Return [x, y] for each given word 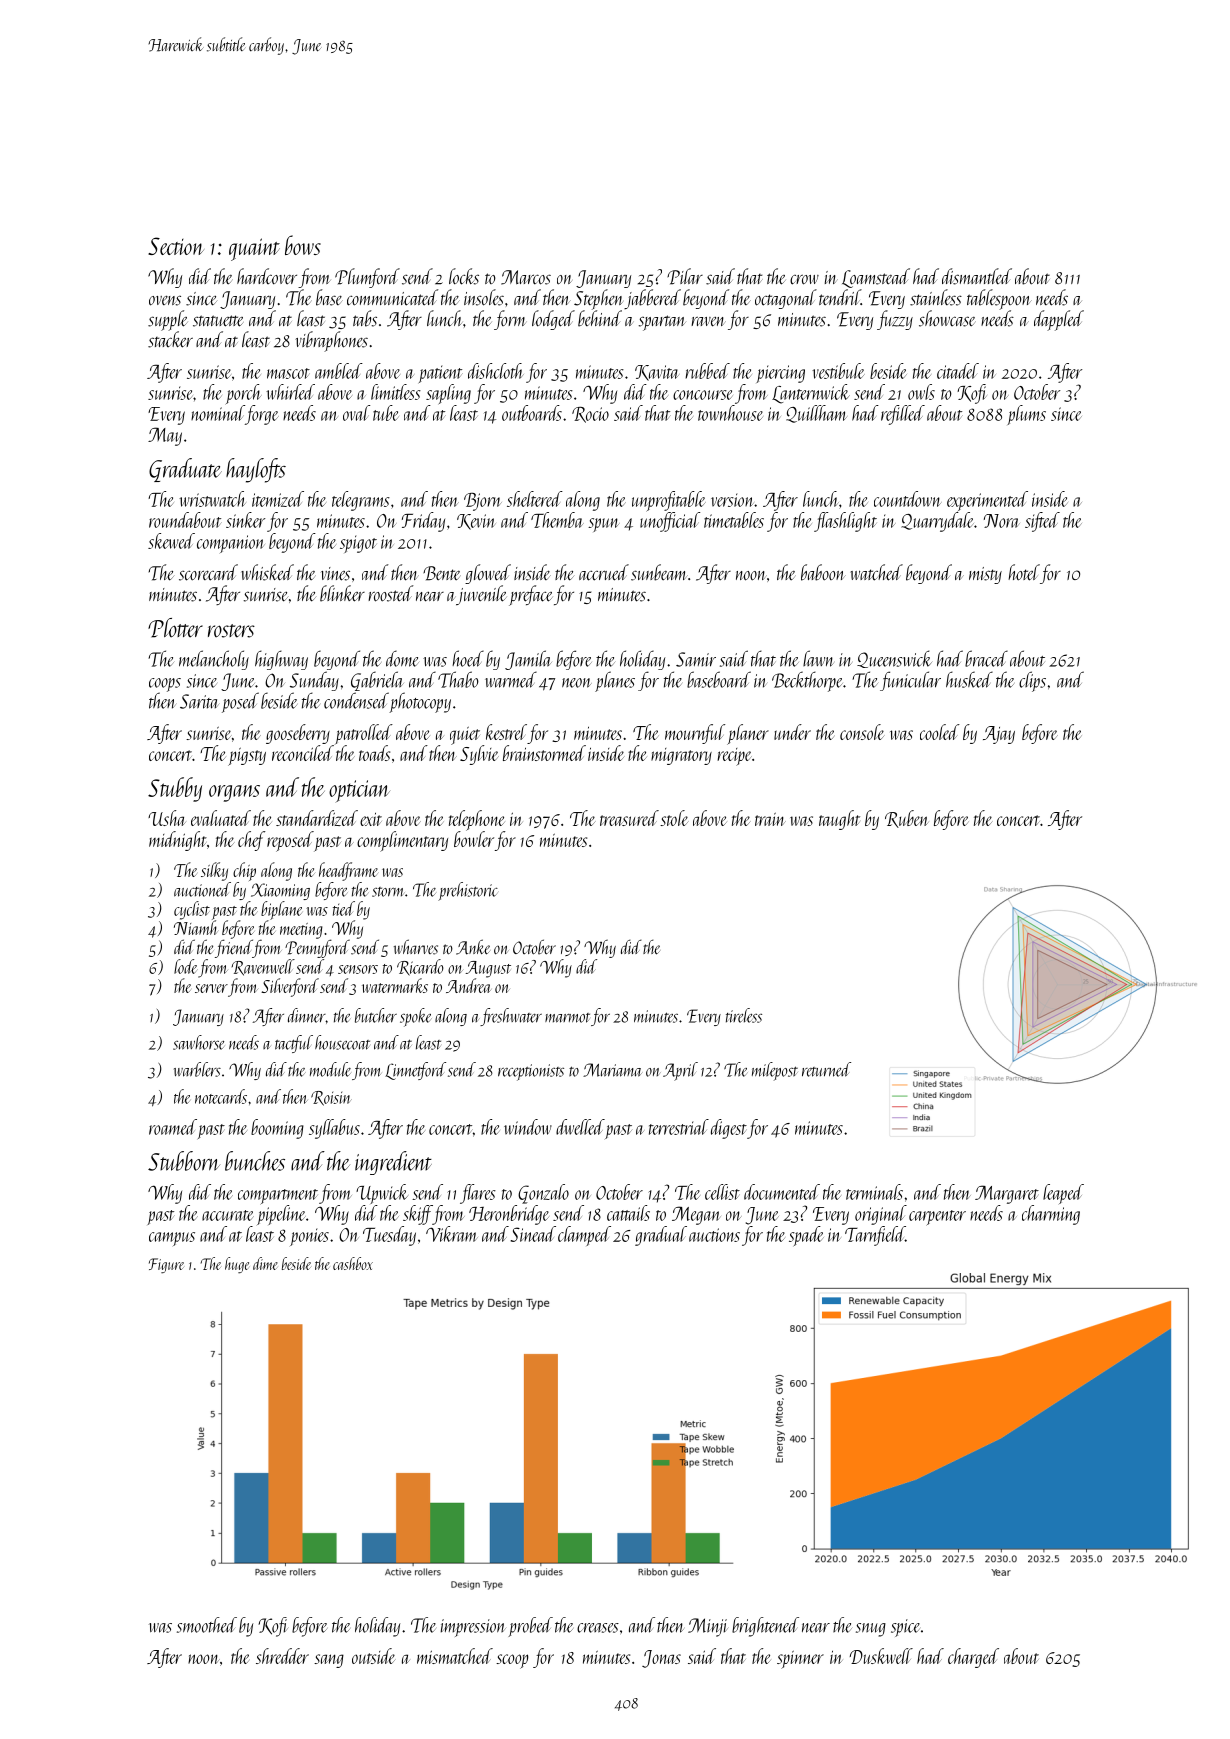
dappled [1059, 320]
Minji [708, 1627]
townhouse [730, 413]
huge [237, 1265]
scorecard [208, 572]
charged [973, 1658]
